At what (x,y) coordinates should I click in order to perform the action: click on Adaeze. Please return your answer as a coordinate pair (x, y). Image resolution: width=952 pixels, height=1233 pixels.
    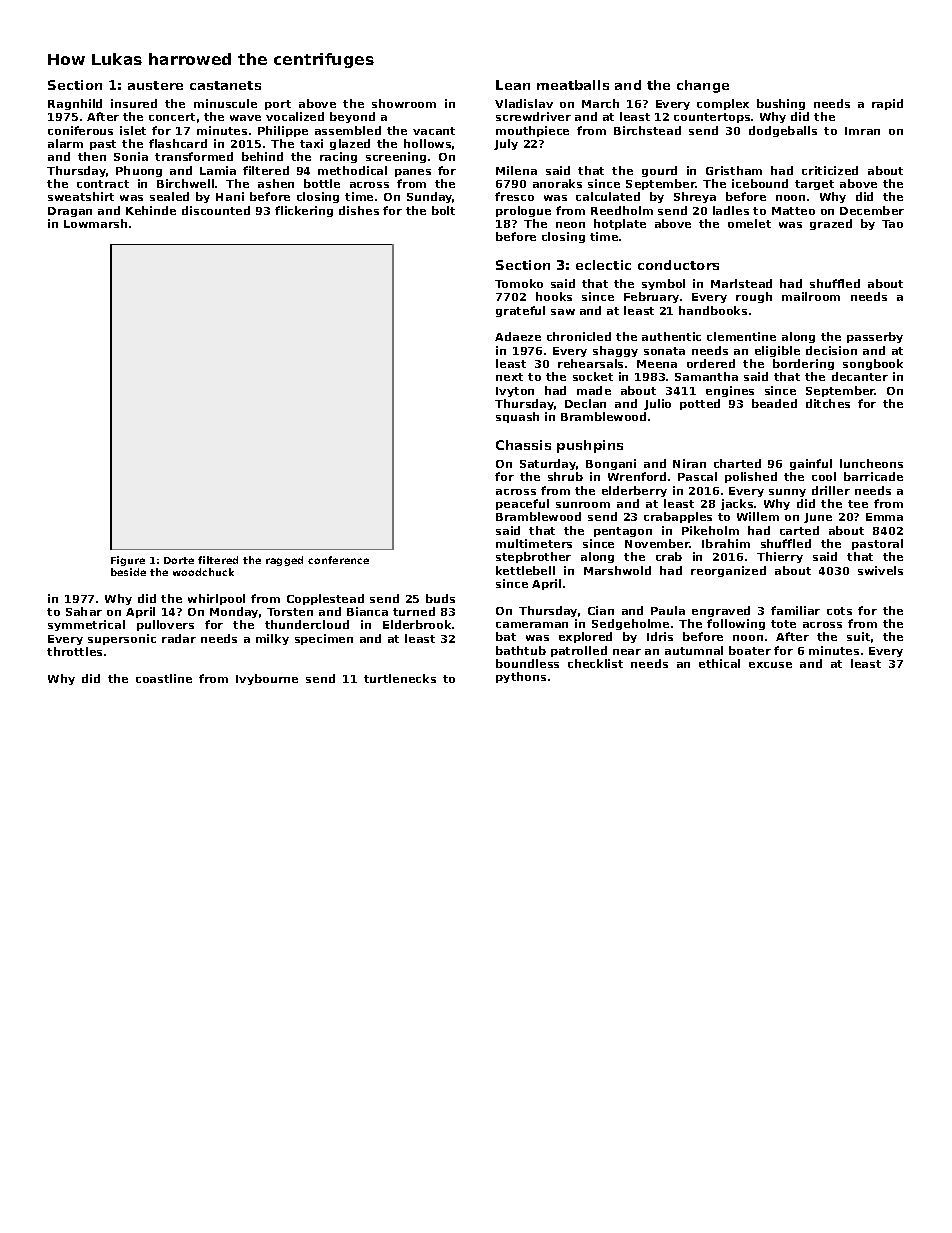
    Looking at the image, I should click on (518, 336).
